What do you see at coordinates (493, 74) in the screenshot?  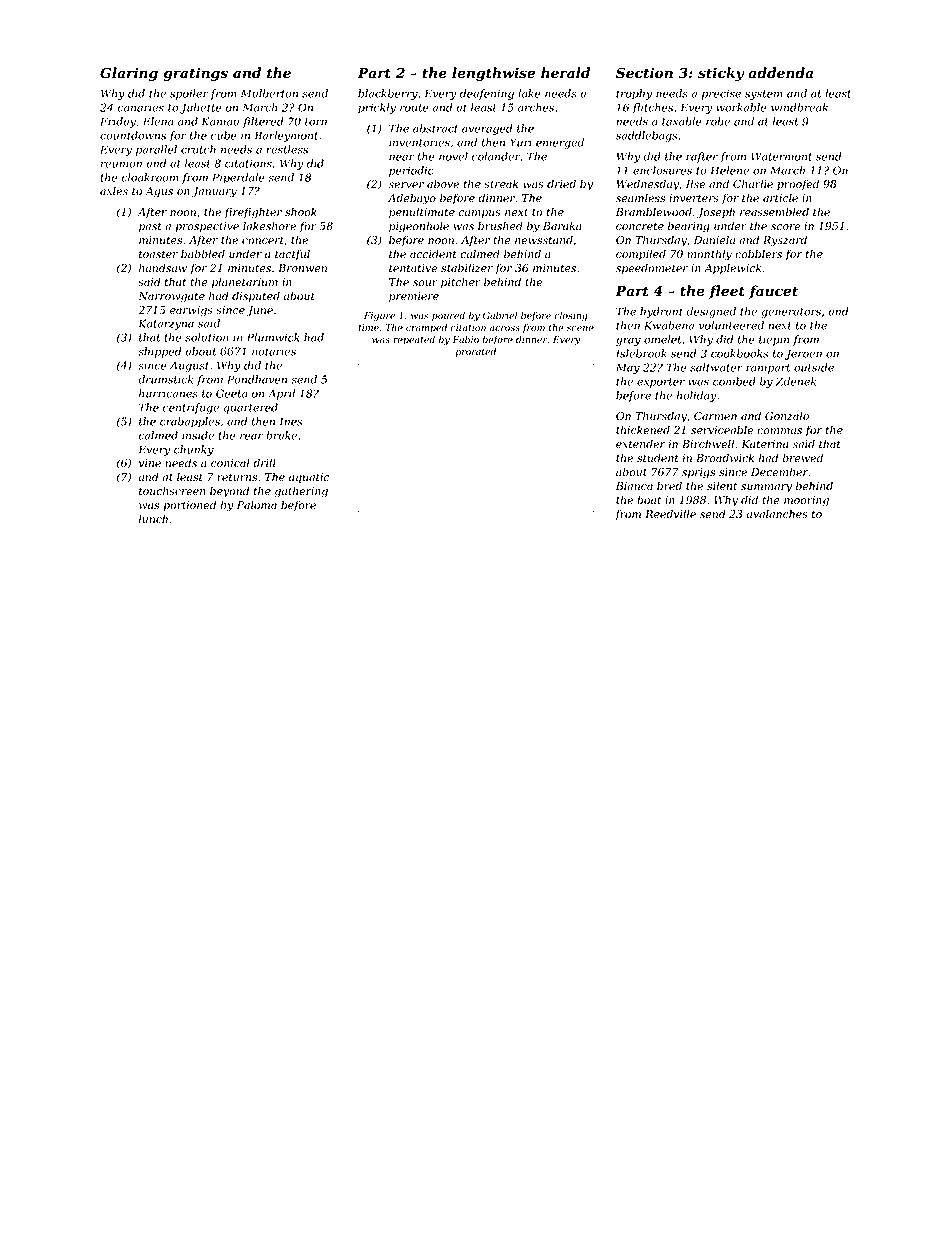 I see `lengthwise` at bounding box center [493, 74].
